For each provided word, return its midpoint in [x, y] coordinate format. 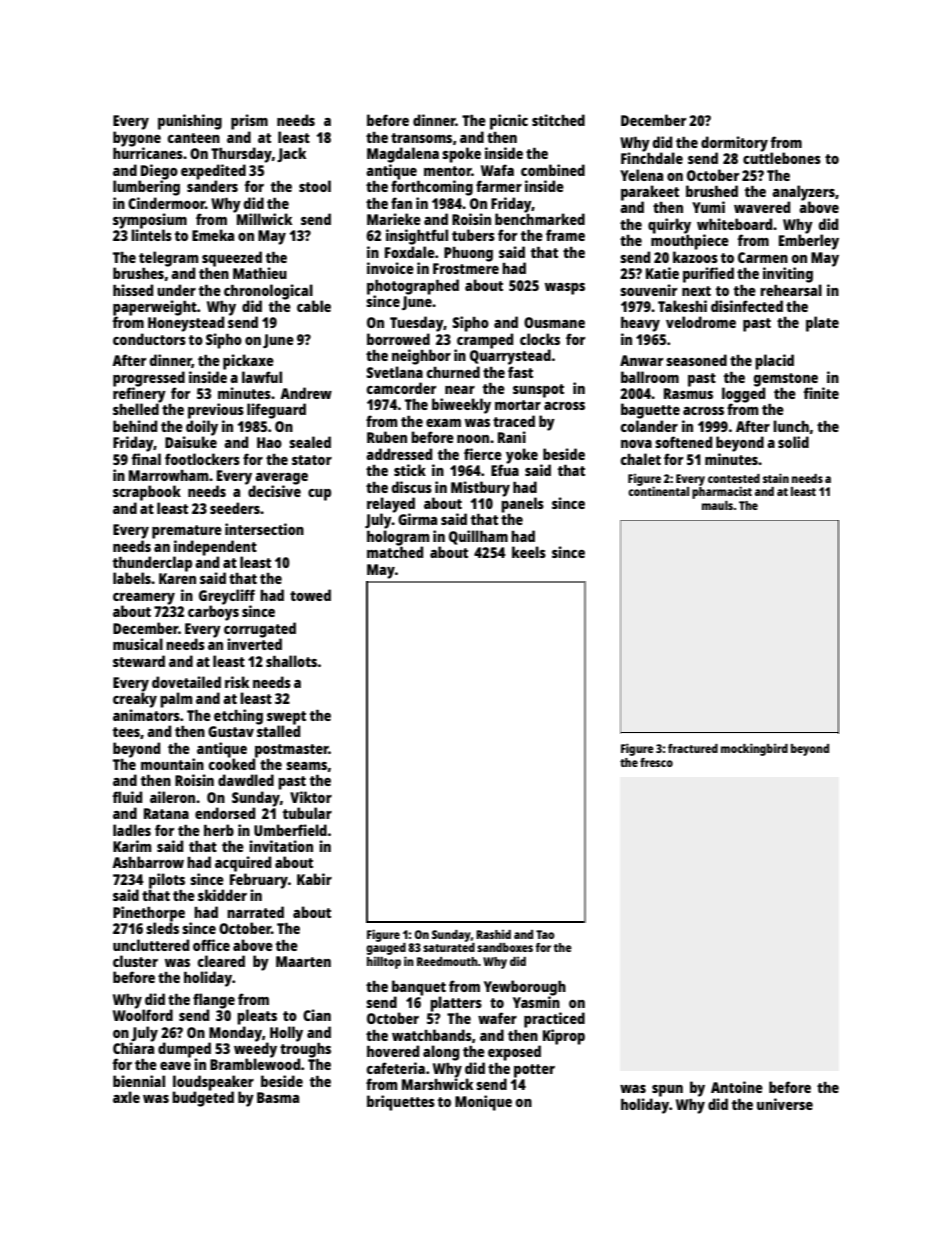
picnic [509, 122]
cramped [485, 341]
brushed [712, 191]
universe [785, 1104]
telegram [168, 259]
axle [126, 1097]
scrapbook [147, 493]
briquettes [401, 1103]
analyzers [803, 193]
